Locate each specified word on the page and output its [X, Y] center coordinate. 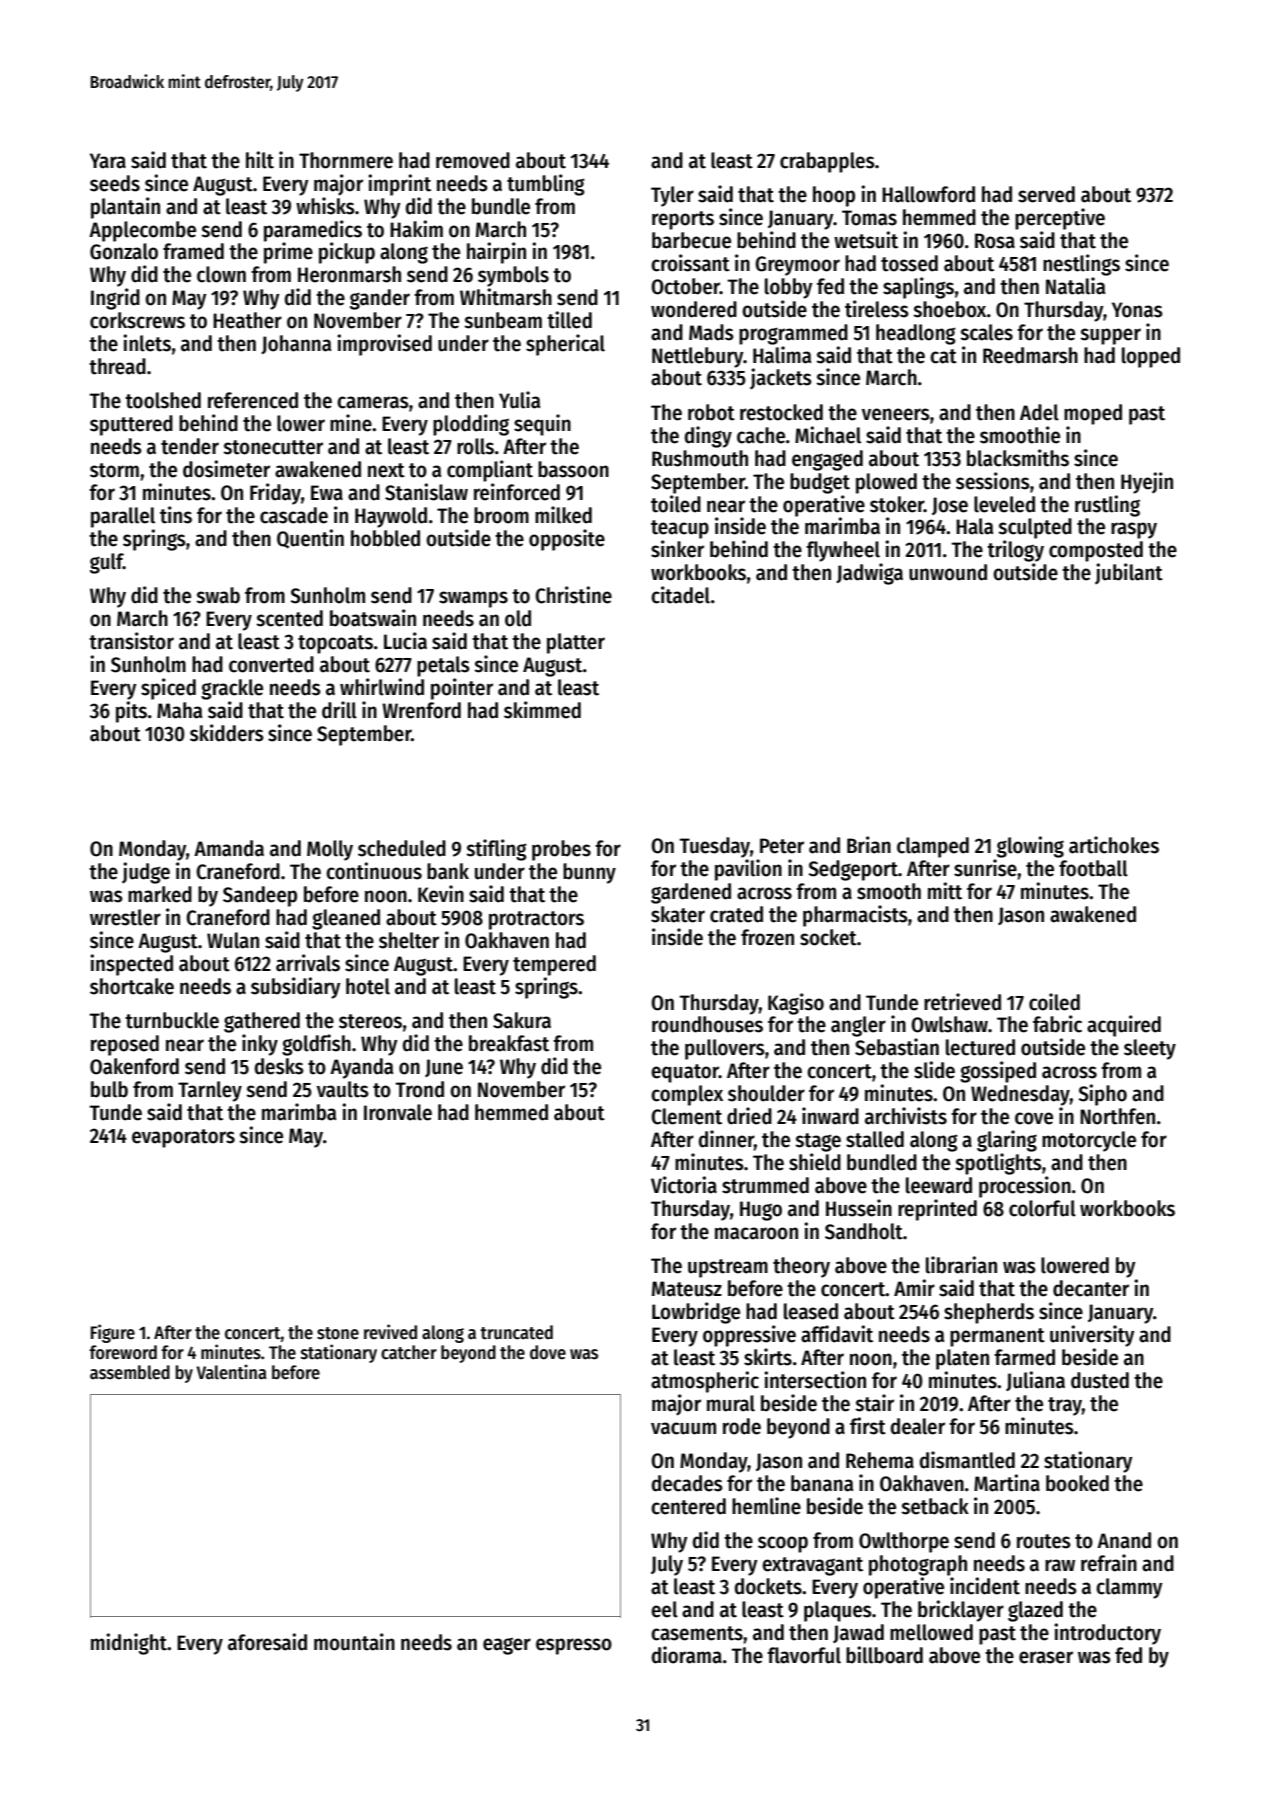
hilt [260, 160]
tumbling [546, 185]
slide [934, 1070]
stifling [496, 850]
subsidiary [295, 988]
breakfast [509, 1043]
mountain [354, 1642]
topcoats [335, 644]
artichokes [1114, 845]
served [1046, 194]
